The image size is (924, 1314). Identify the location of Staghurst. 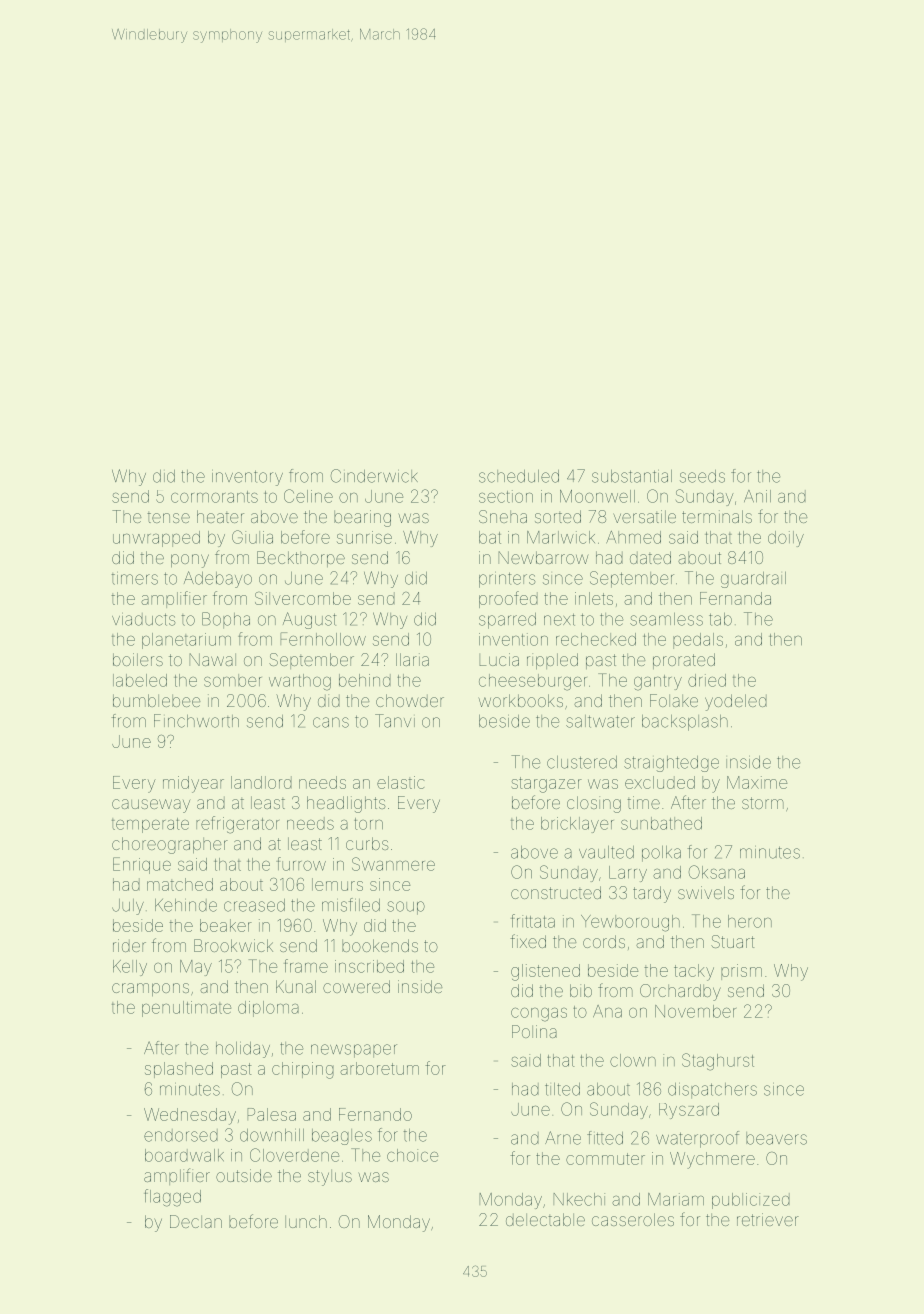
(718, 1062).
